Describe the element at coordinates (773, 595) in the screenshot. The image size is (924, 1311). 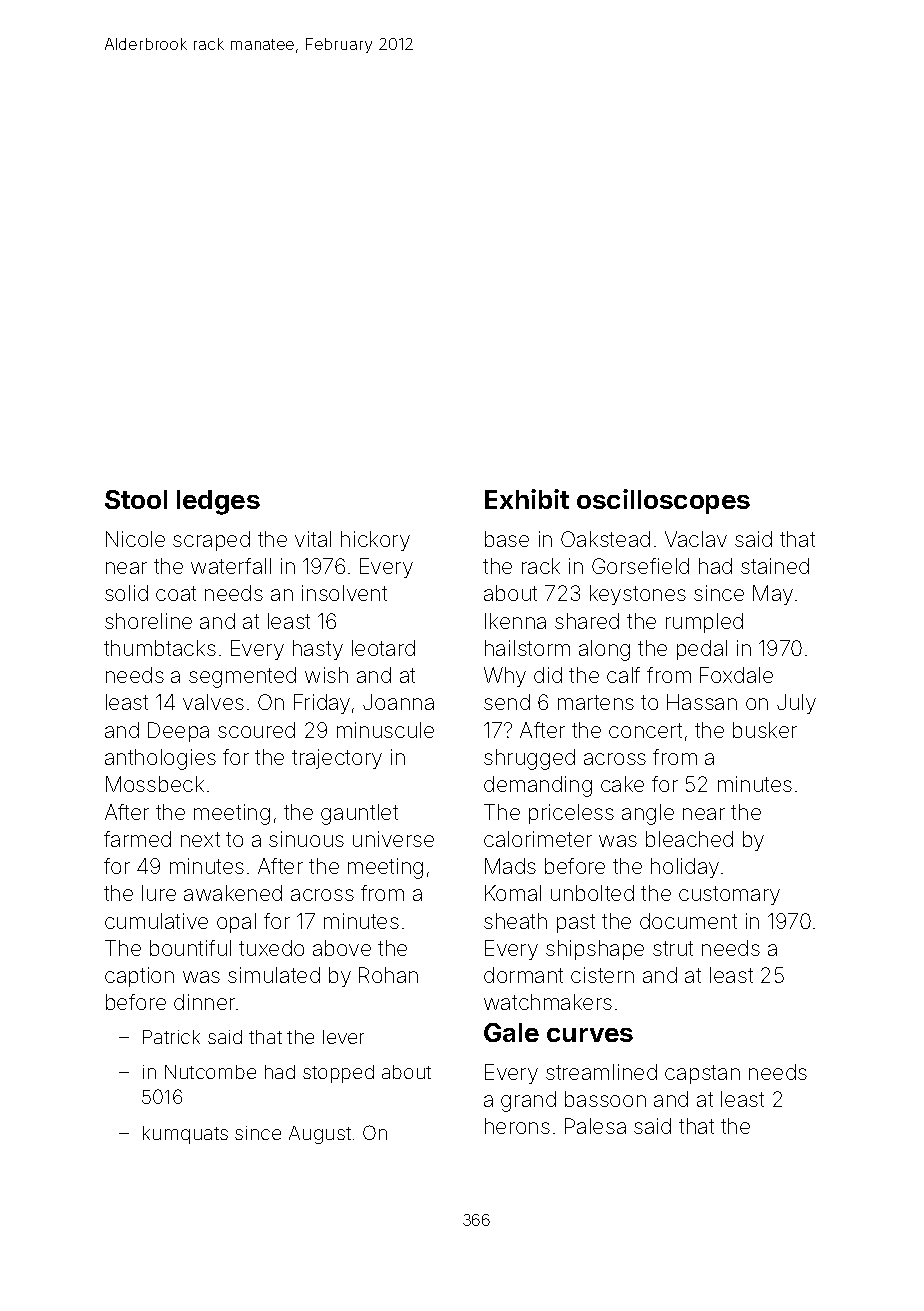
I see `May` at that location.
